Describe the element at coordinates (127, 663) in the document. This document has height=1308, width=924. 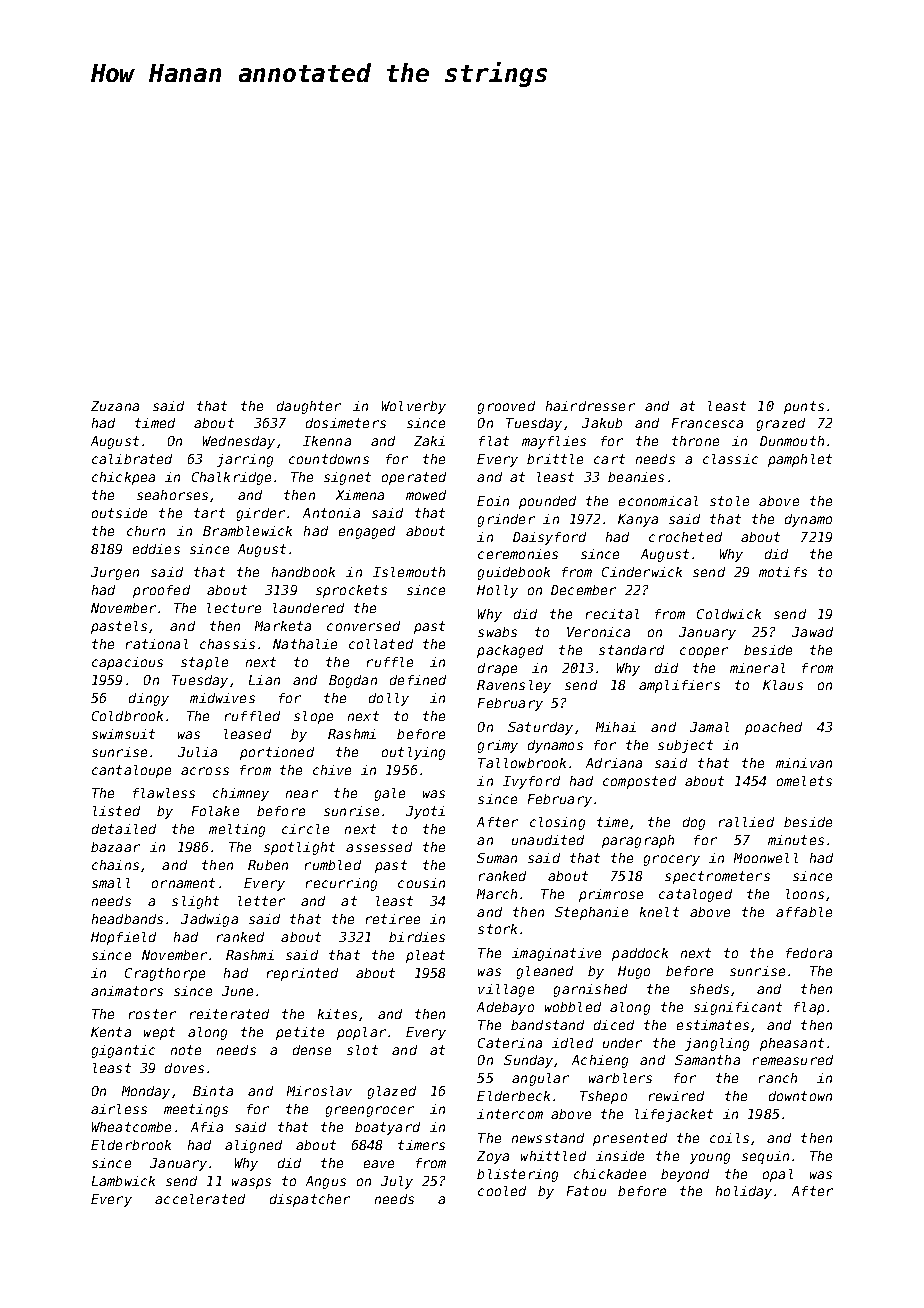
I see `capacious` at that location.
